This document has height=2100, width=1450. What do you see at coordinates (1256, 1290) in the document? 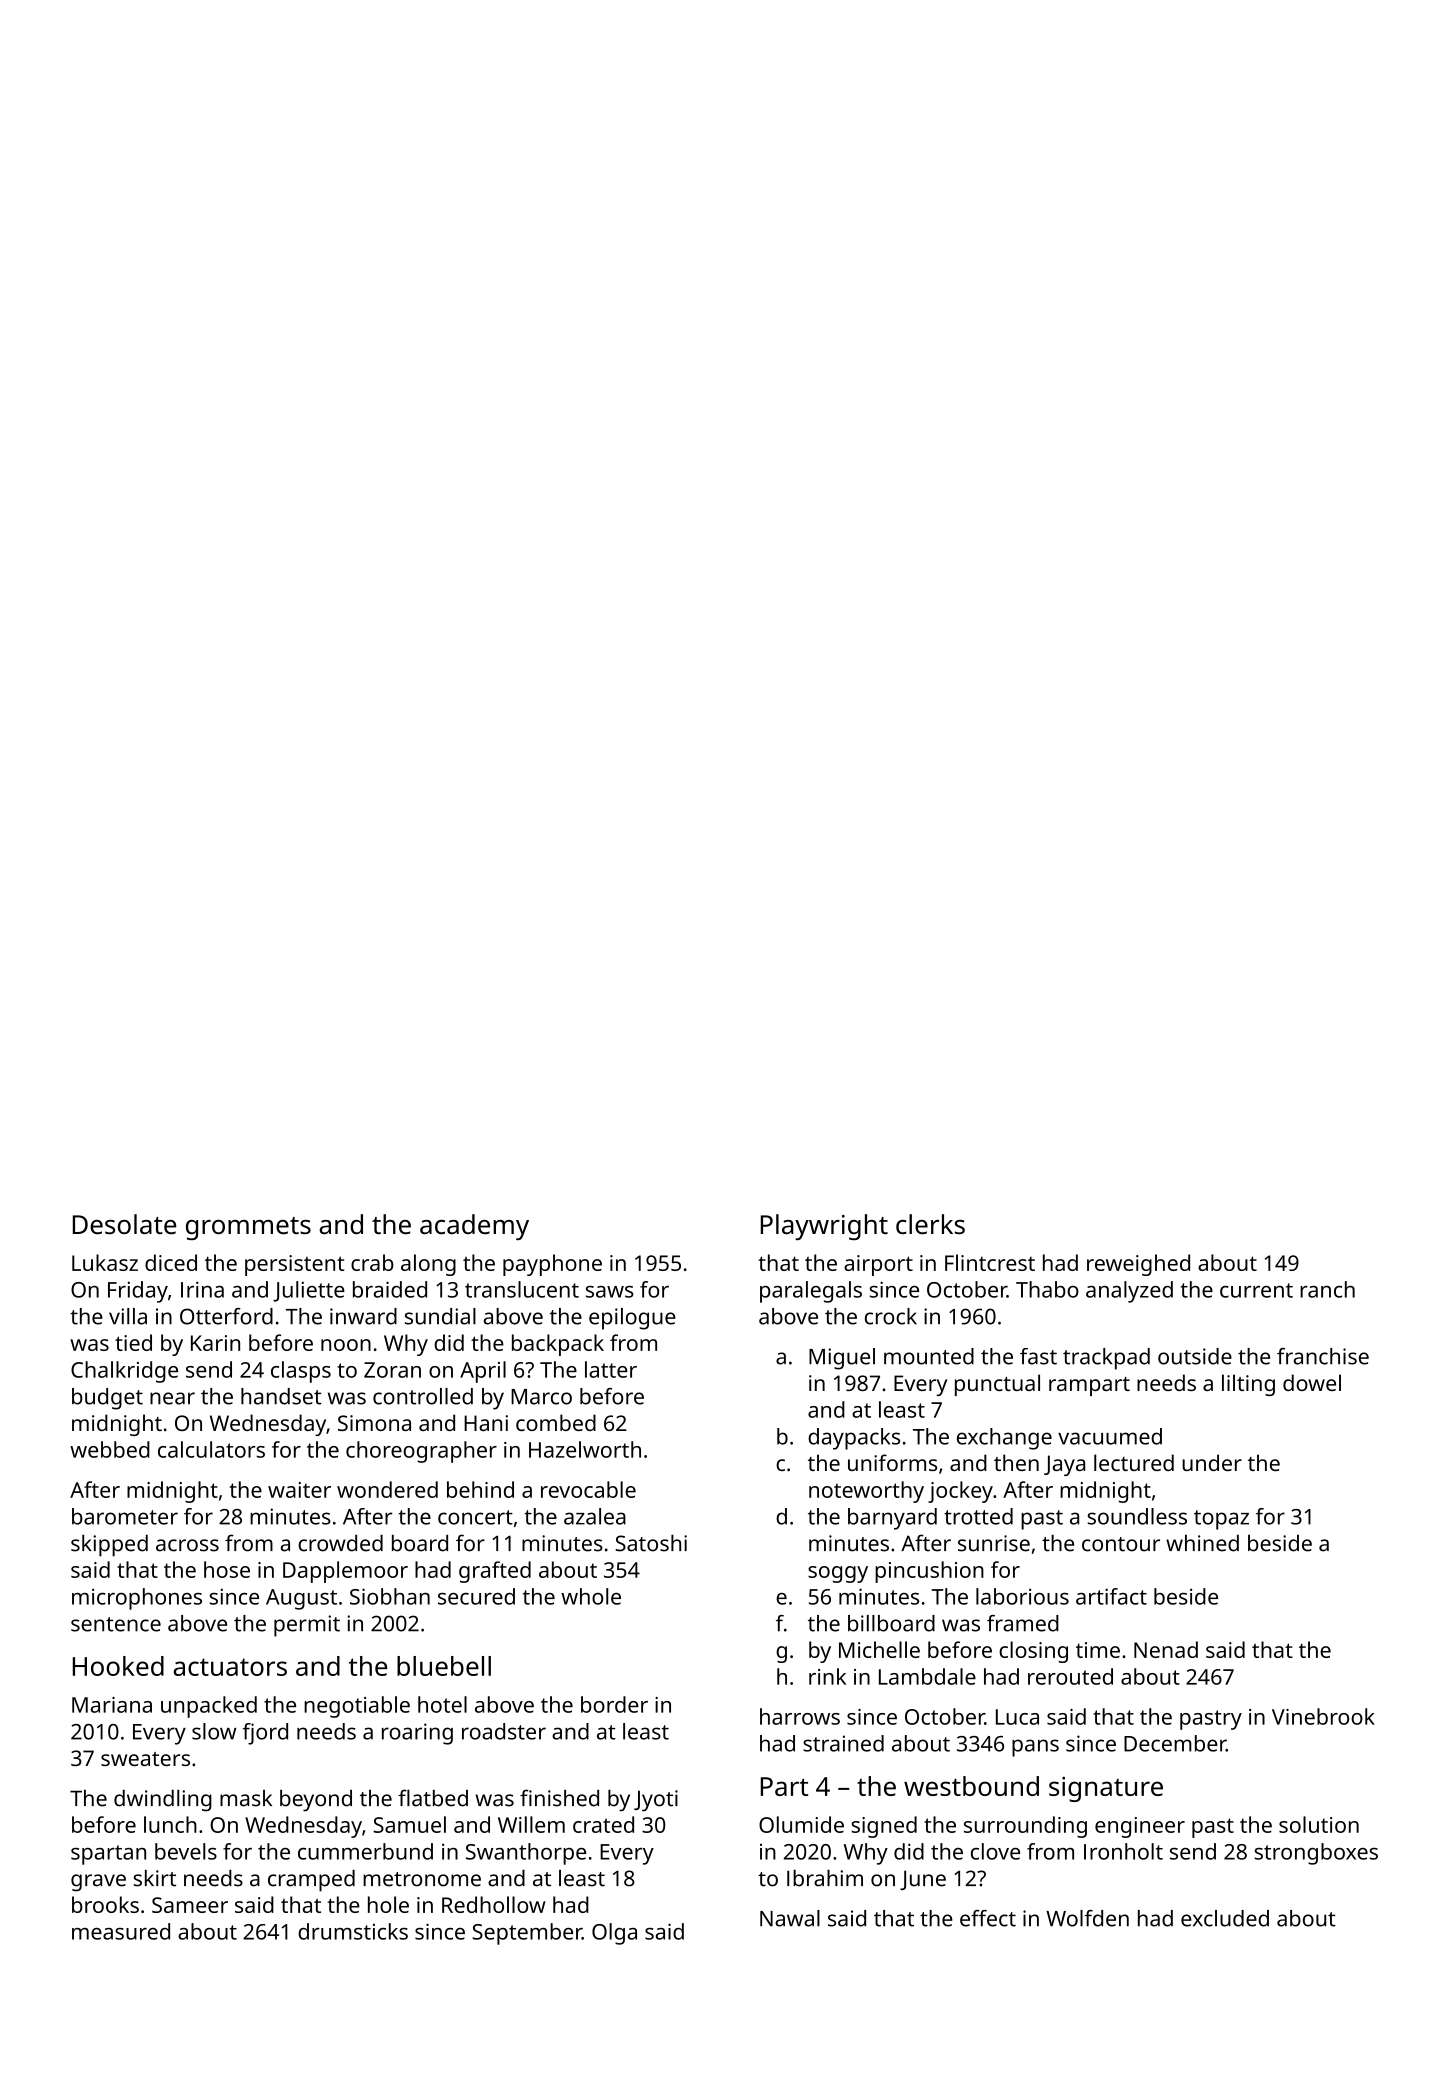
I see `current` at bounding box center [1256, 1290].
